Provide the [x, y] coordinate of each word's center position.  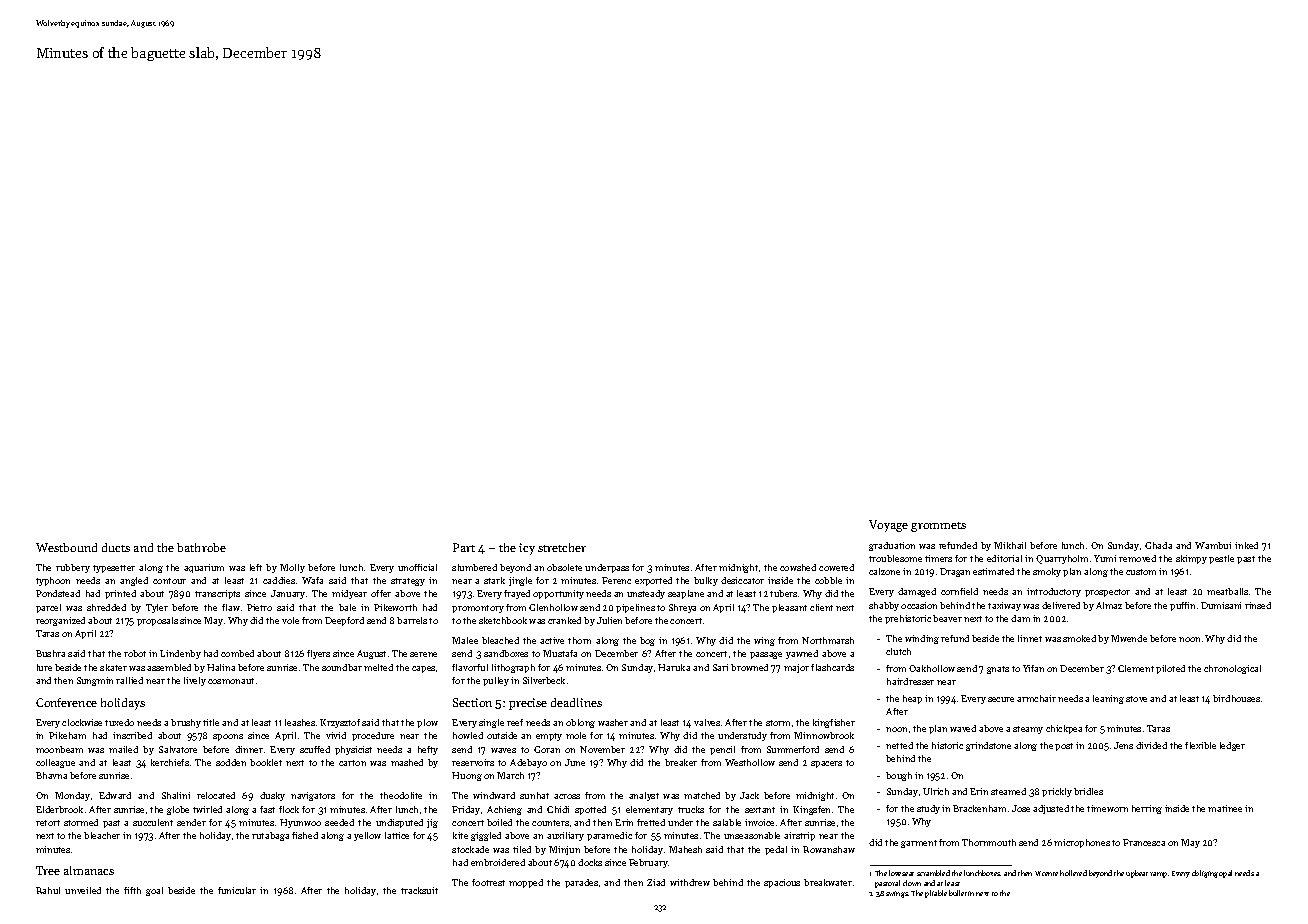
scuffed [315, 749]
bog [647, 641]
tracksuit [419, 890]
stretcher [562, 547]
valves [707, 722]
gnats [998, 670]
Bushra [50, 653]
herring [1147, 809]
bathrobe [201, 547]
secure [1001, 699]
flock [289, 809]
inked [1246, 545]
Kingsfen [811, 810]
